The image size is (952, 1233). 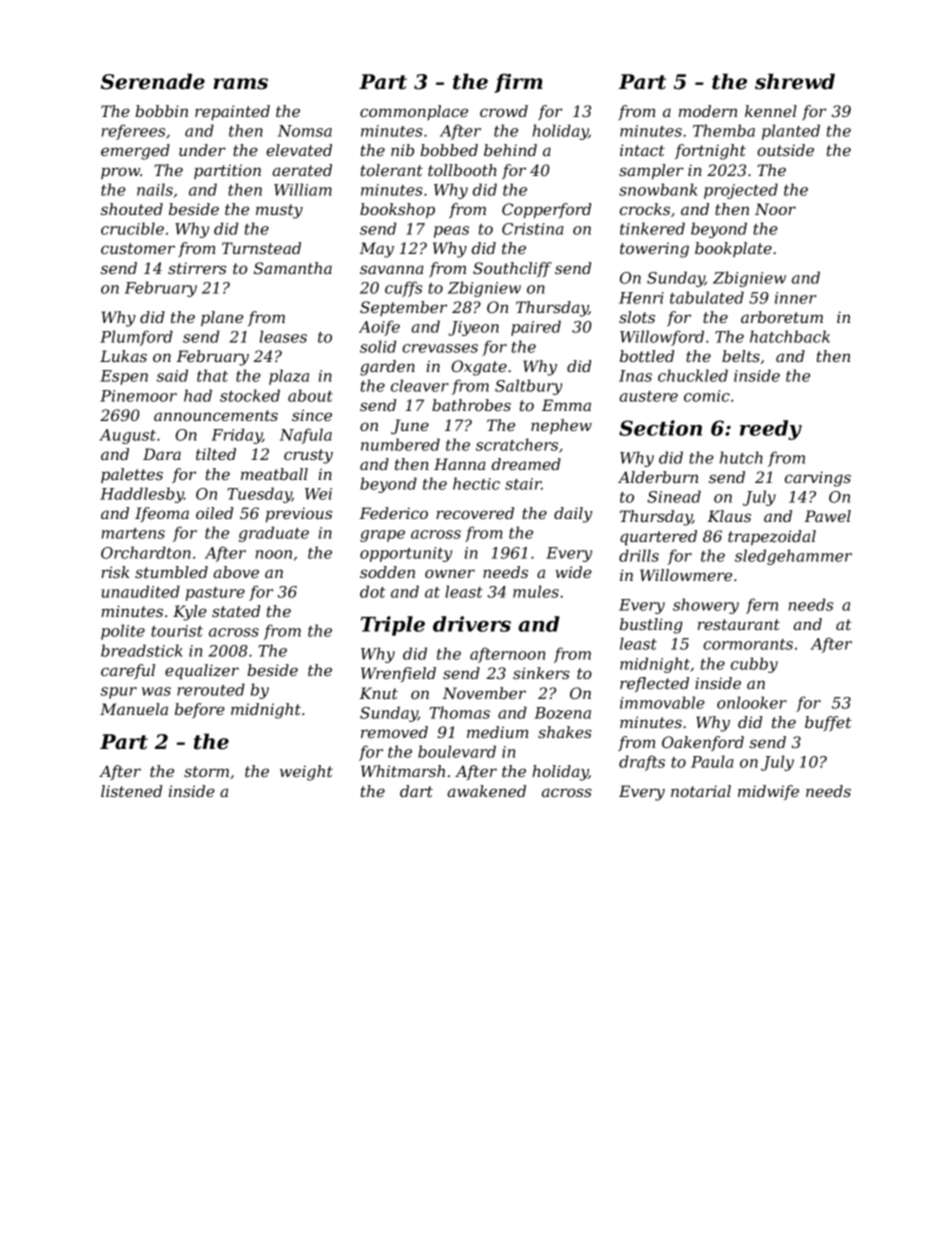 What do you see at coordinates (472, 624) in the screenshot?
I see `drivers` at bounding box center [472, 624].
